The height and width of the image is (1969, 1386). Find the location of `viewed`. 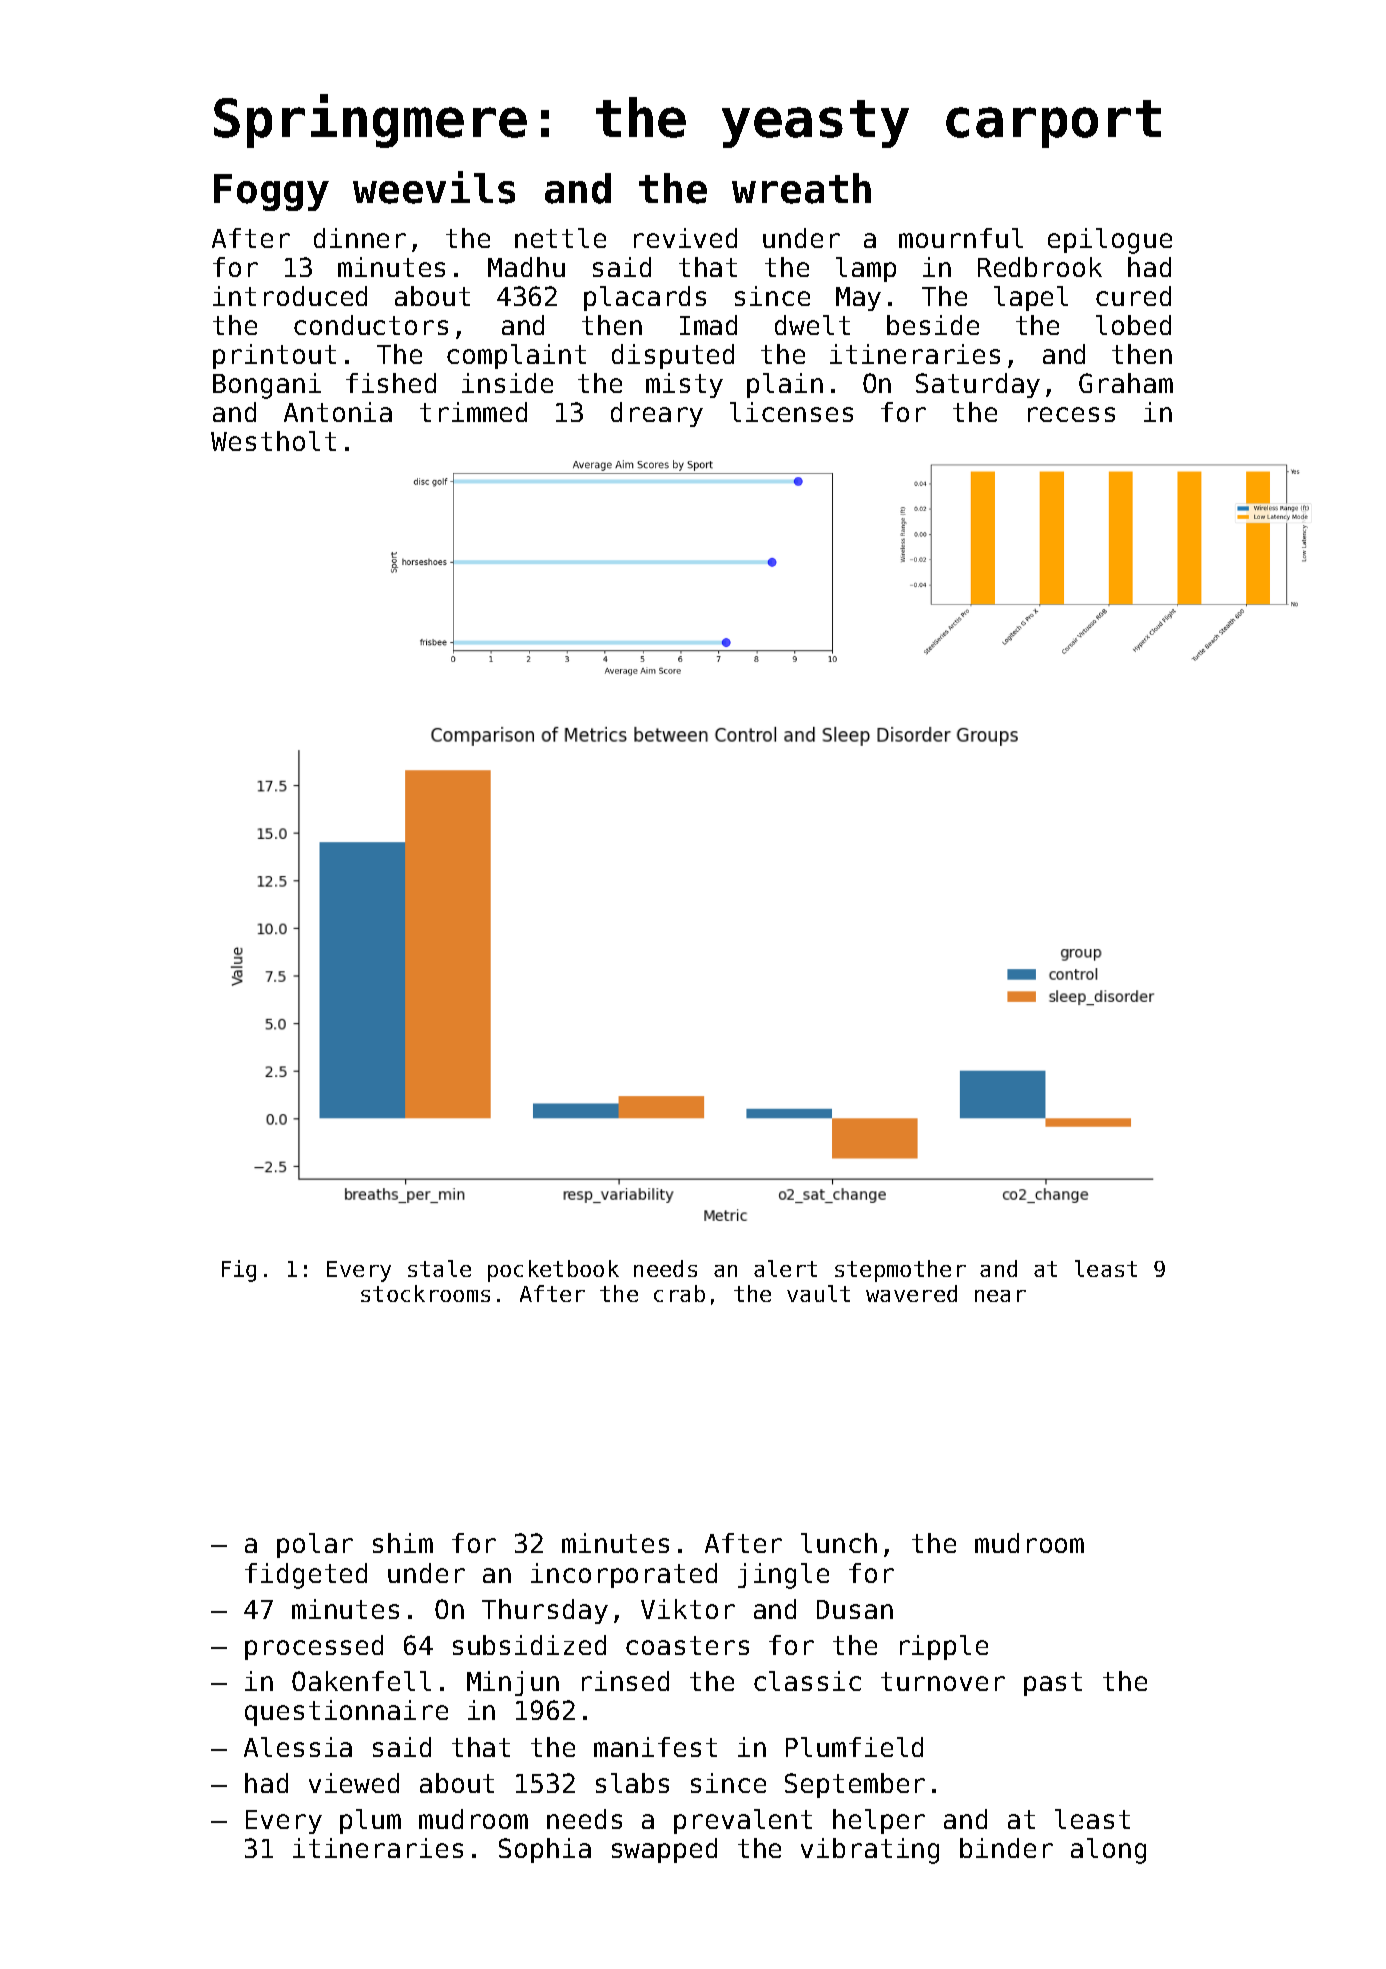

viewed is located at coordinates (354, 1783).
